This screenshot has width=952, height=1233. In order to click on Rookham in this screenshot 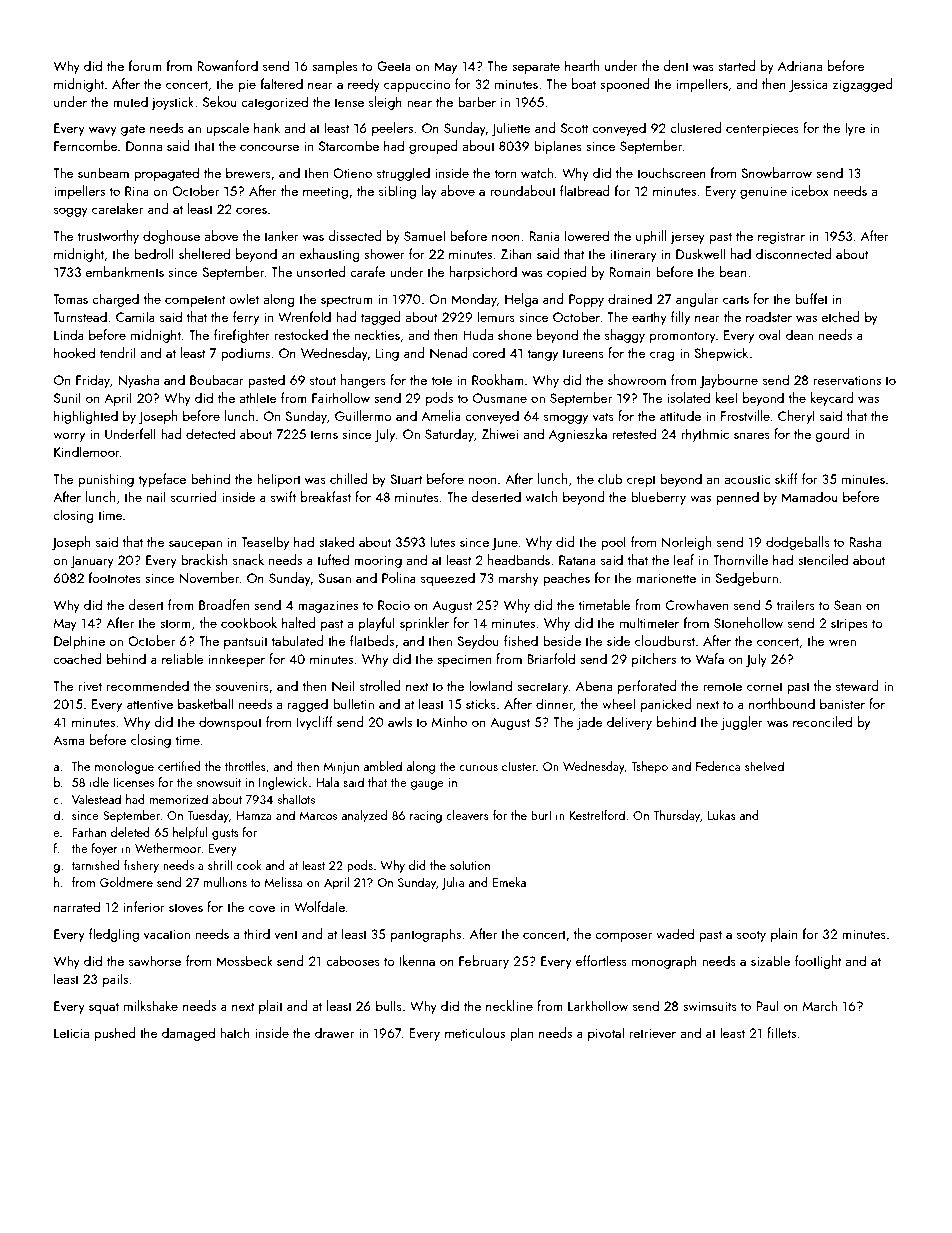, I will do `click(498, 379)`.
